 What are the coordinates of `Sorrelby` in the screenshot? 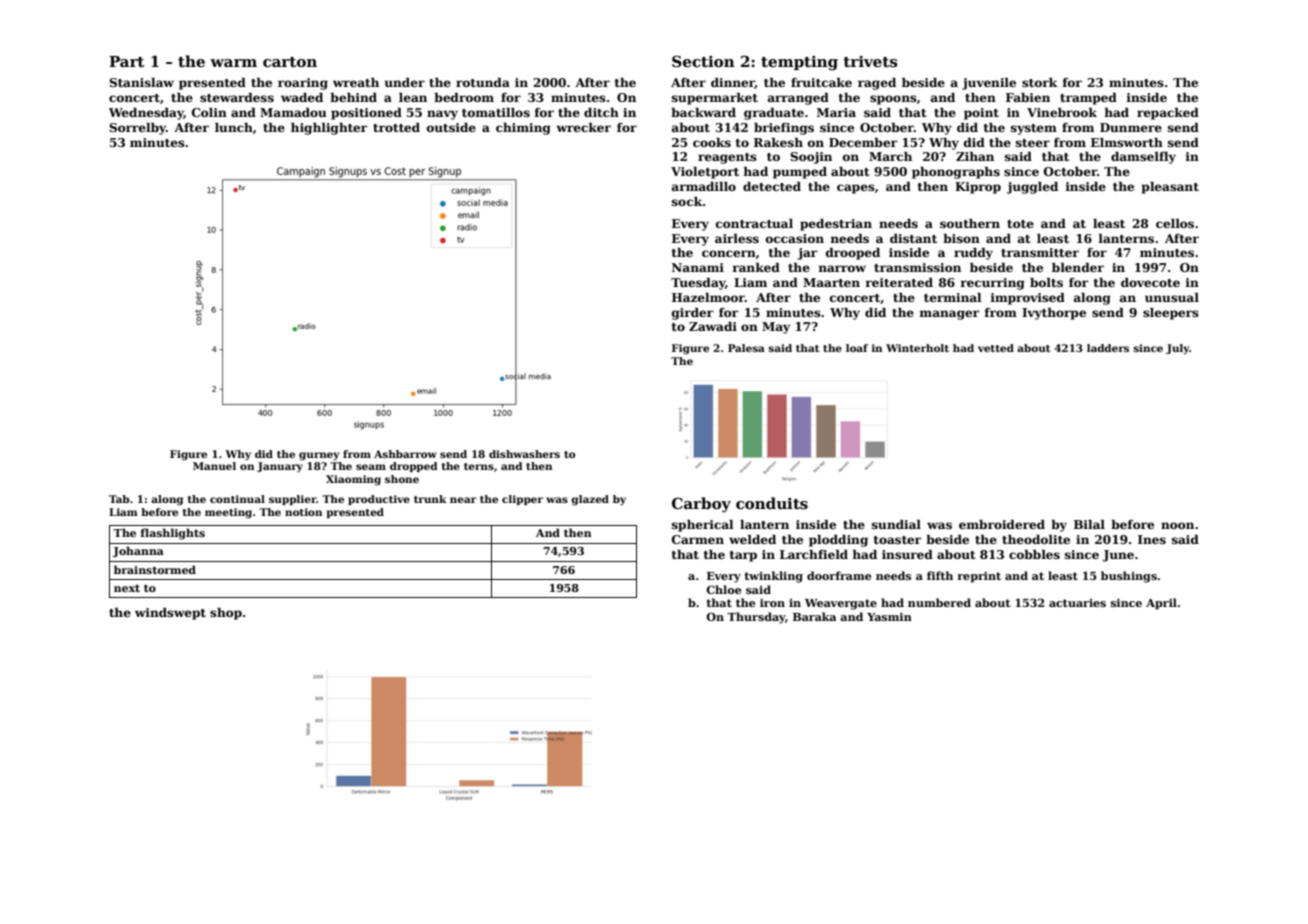 It's located at (137, 129).
